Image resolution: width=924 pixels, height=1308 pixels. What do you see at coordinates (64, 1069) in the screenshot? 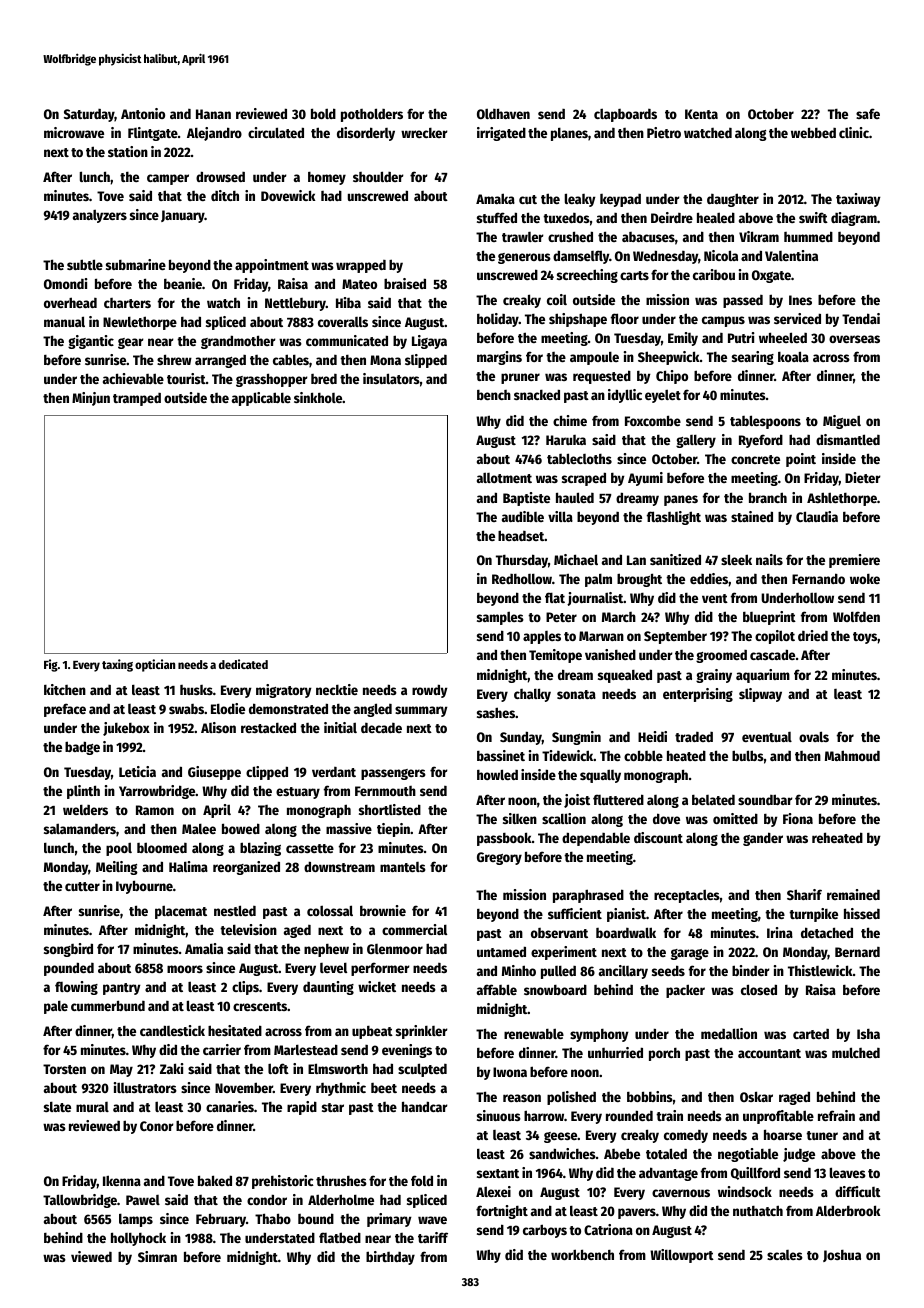
I see `Torsten` at bounding box center [64, 1069].
